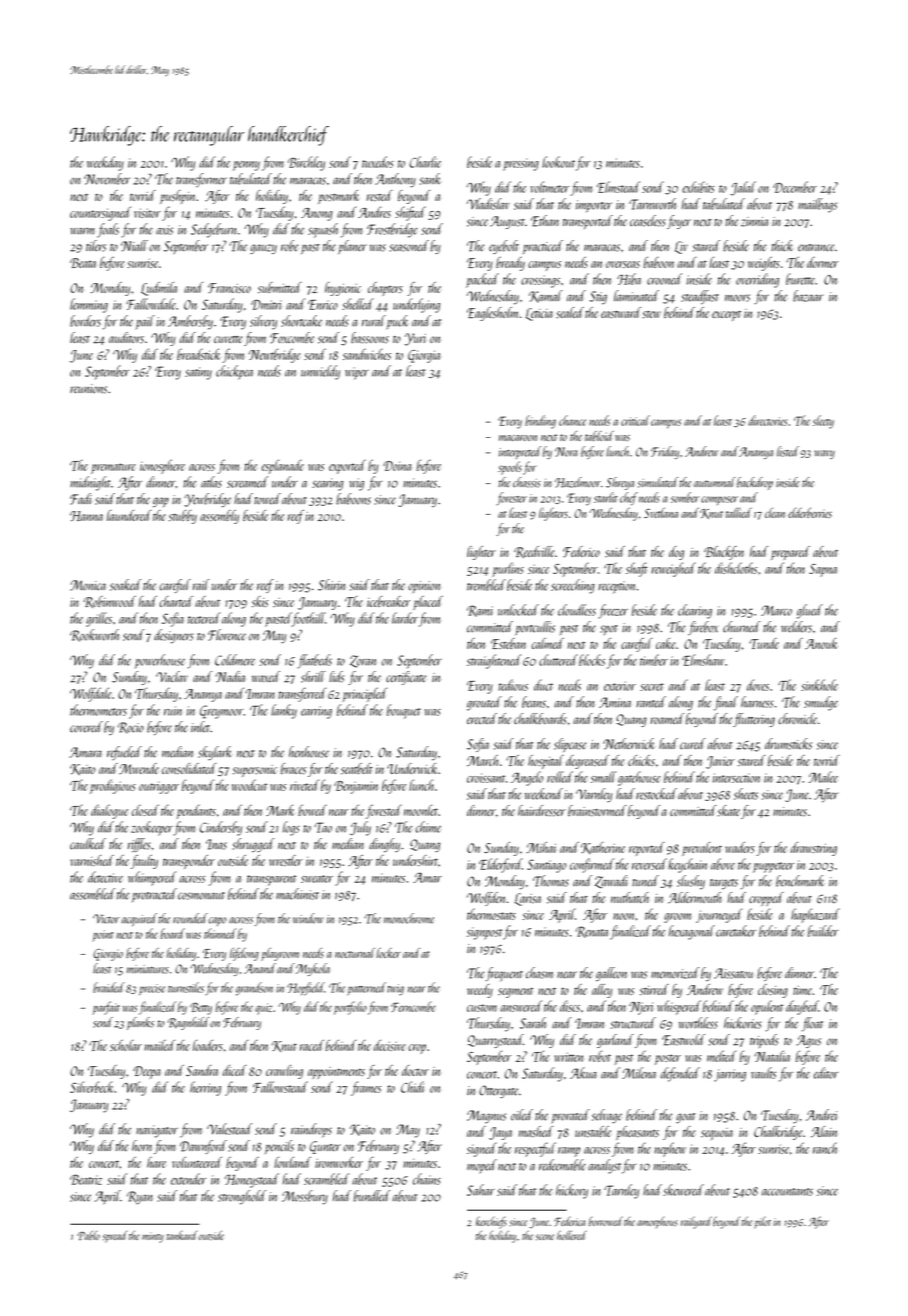 Image resolution: width=908 pixels, height=1316 pixels. What do you see at coordinates (492, 314) in the document?
I see `Eaglesholm` at bounding box center [492, 314].
